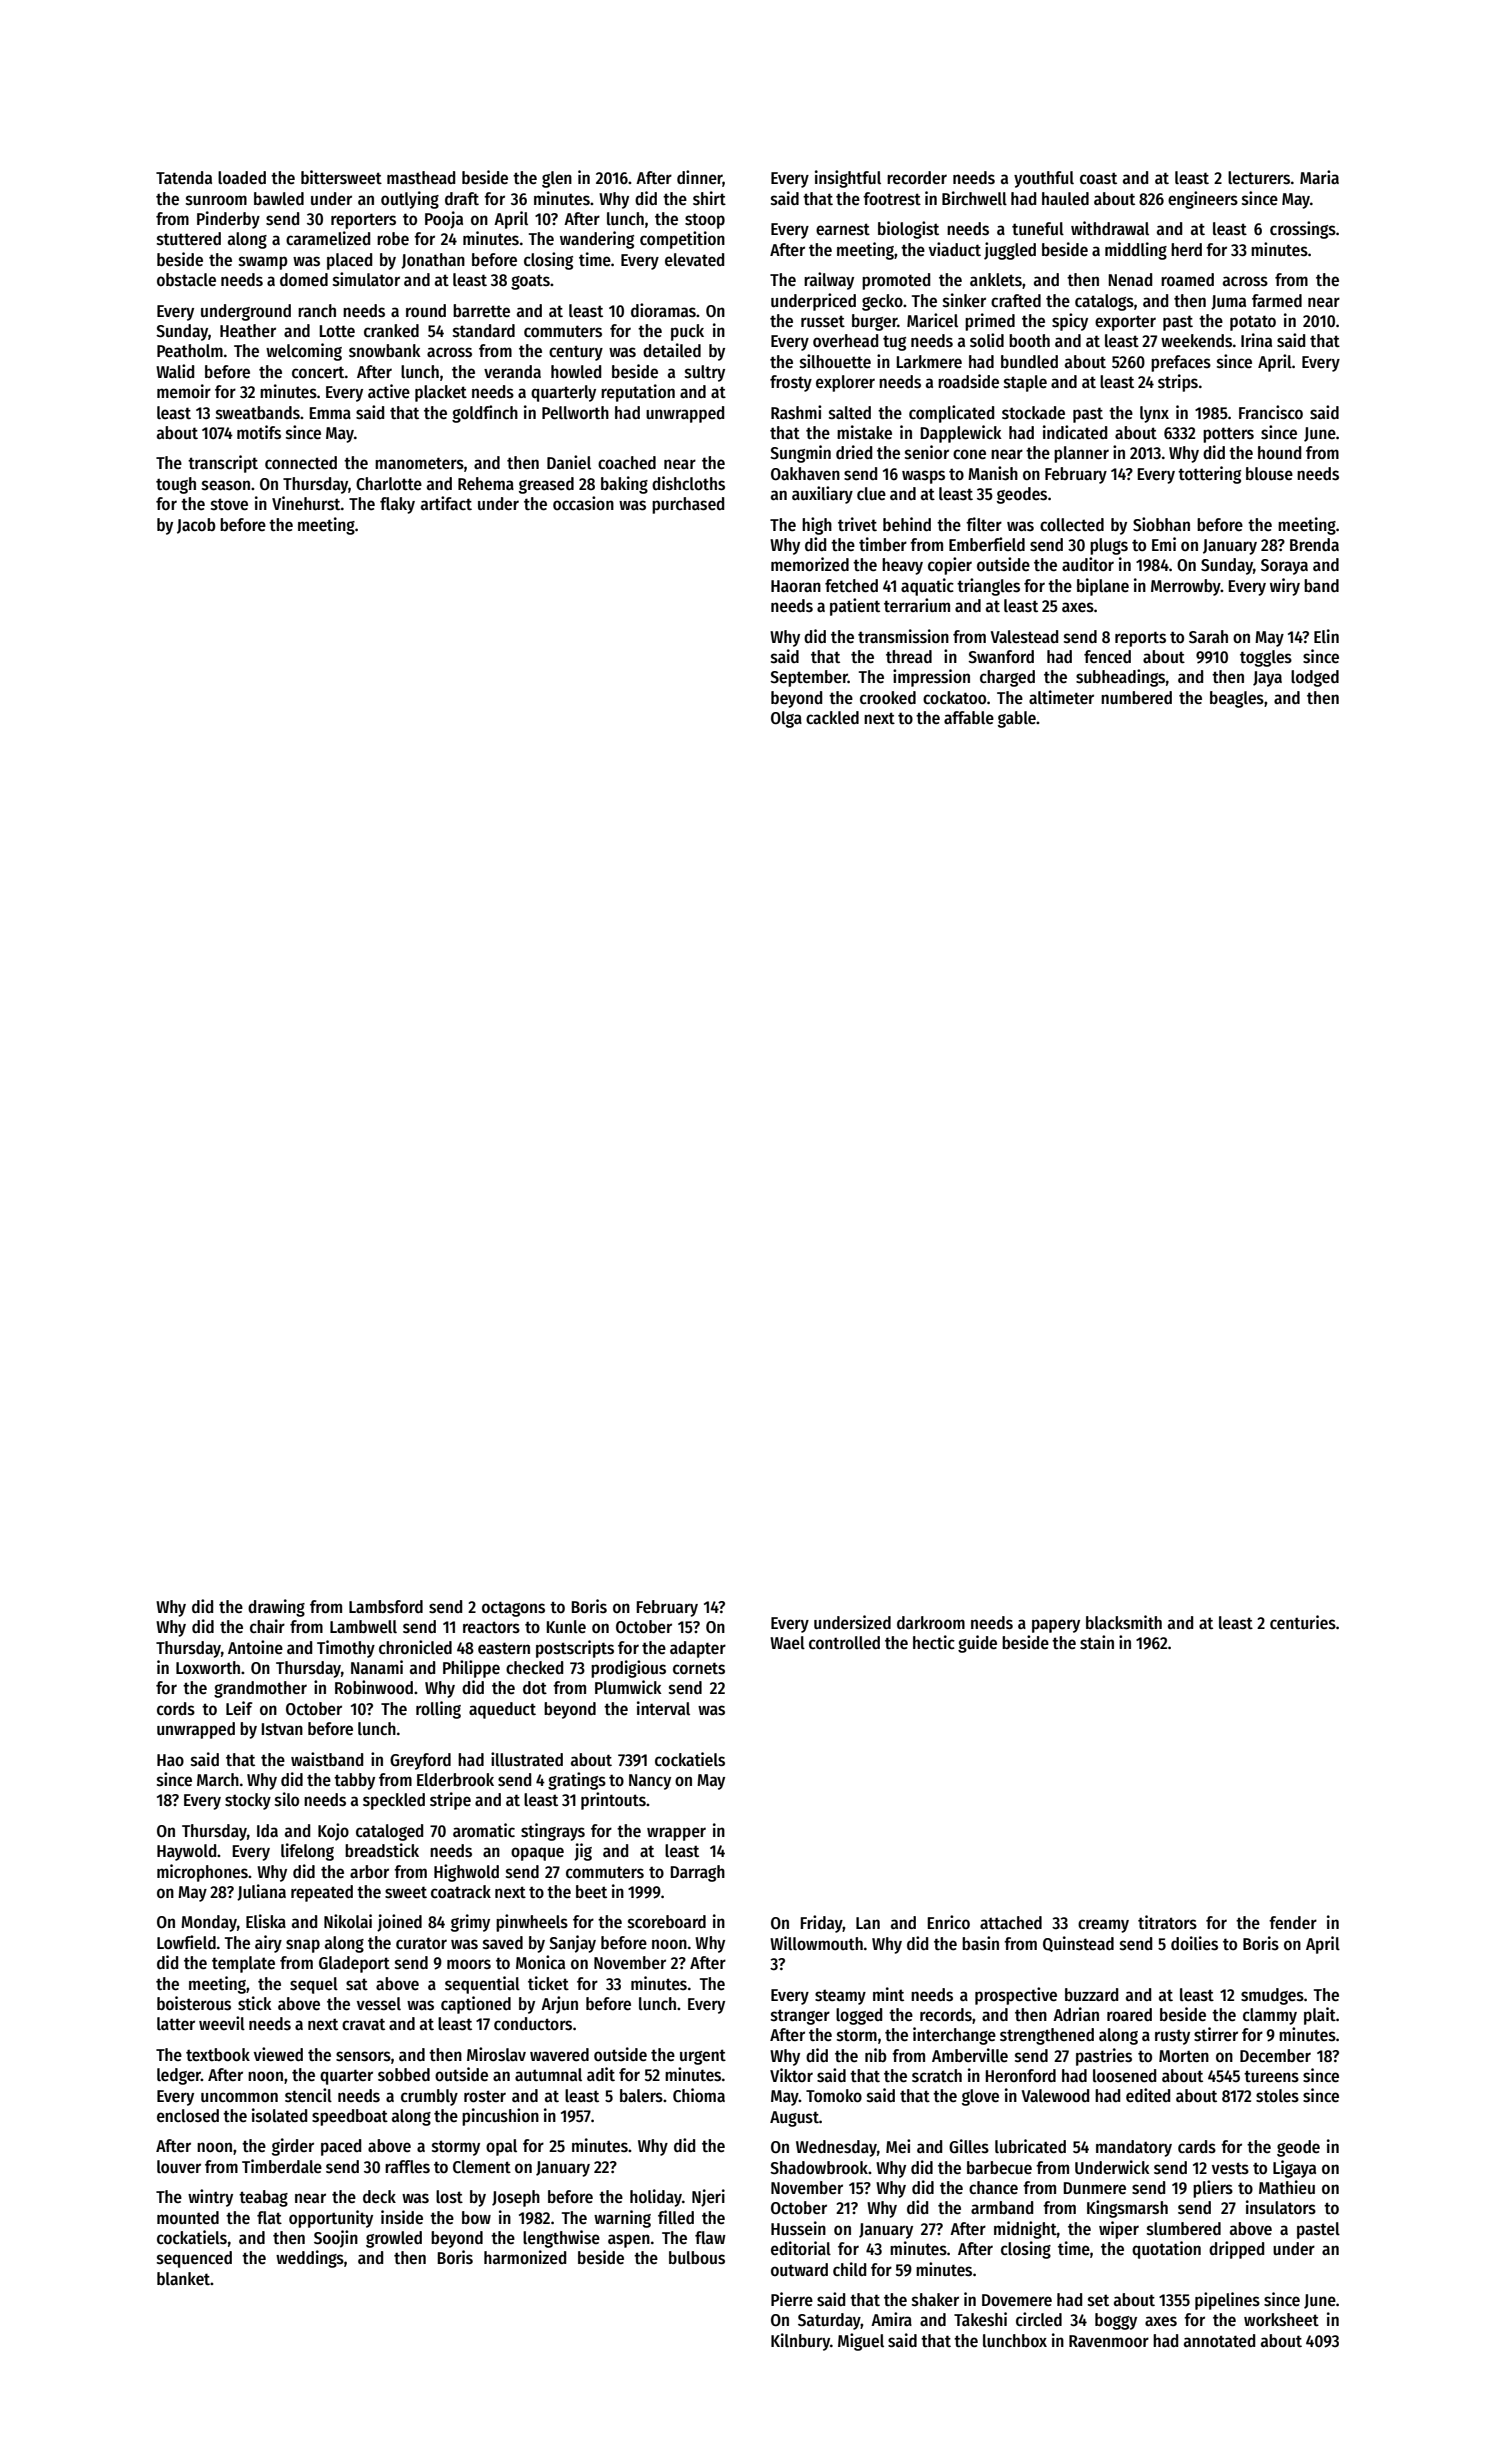  Describe the element at coordinates (276, 1608) in the screenshot. I see `drawing` at that location.
